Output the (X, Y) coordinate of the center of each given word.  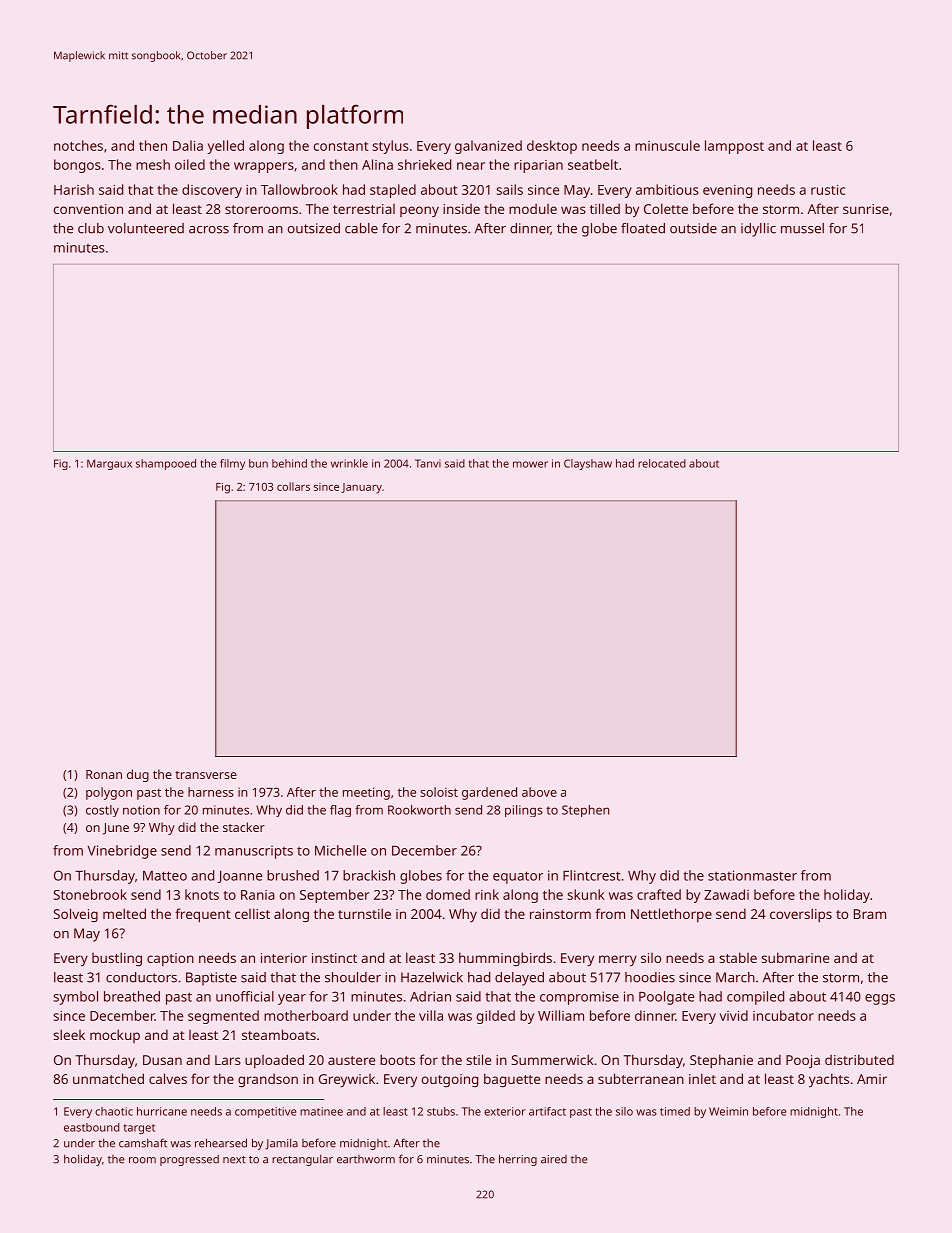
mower (530, 464)
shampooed (166, 464)
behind (289, 463)
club (91, 228)
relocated (662, 463)
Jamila (281, 1144)
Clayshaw (588, 464)
